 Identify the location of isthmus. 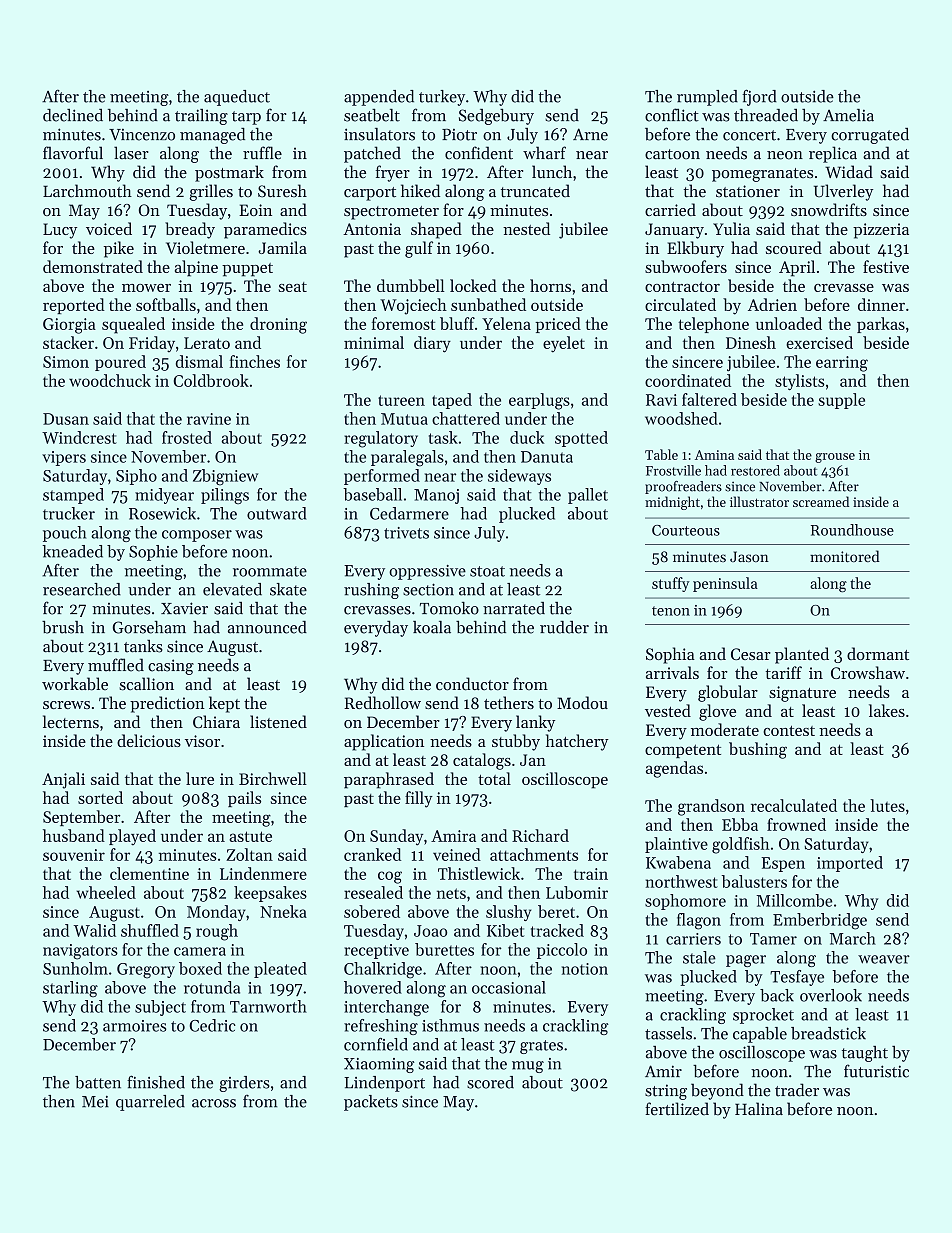
(450, 1025).
